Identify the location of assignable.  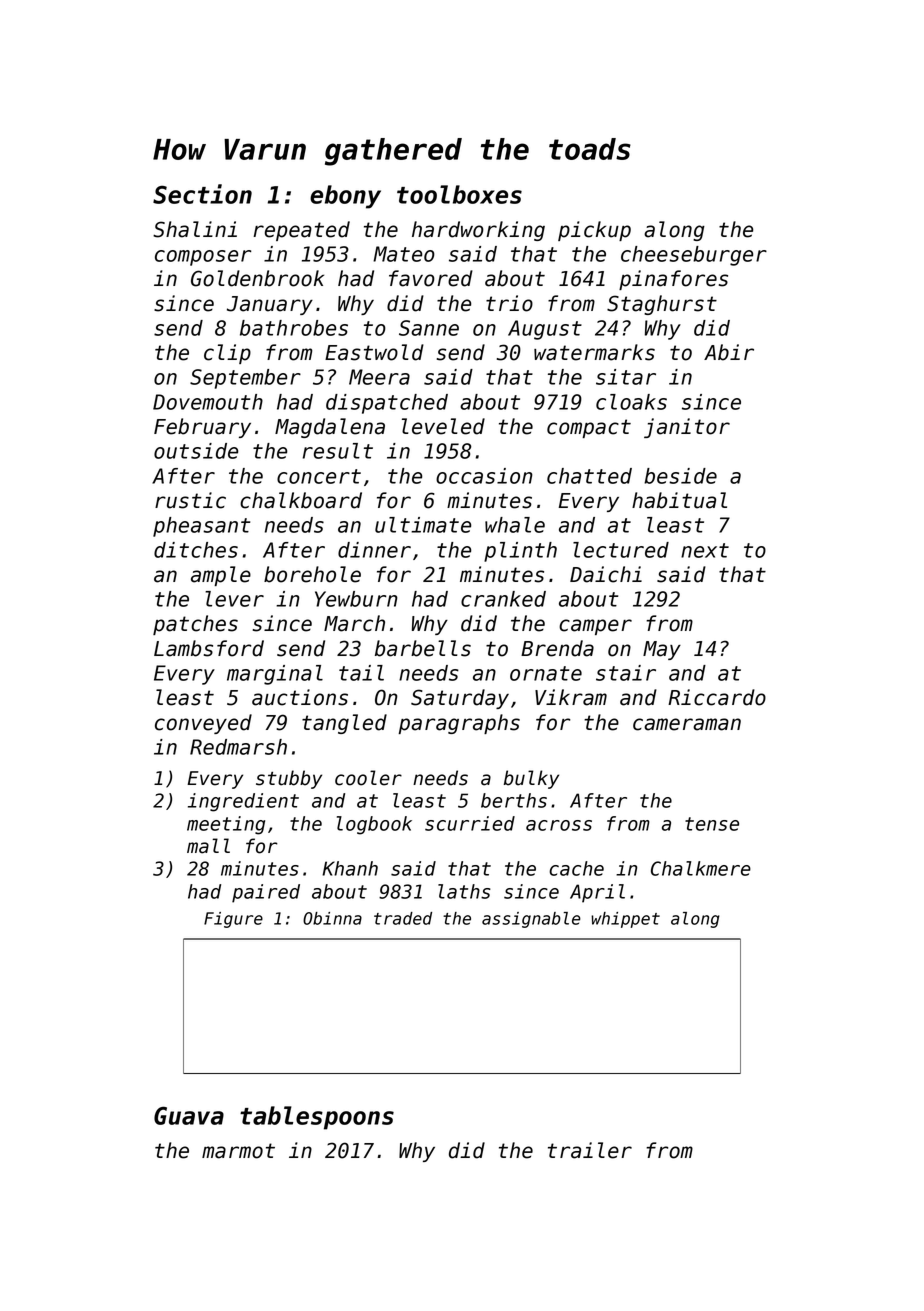
(531, 920).
